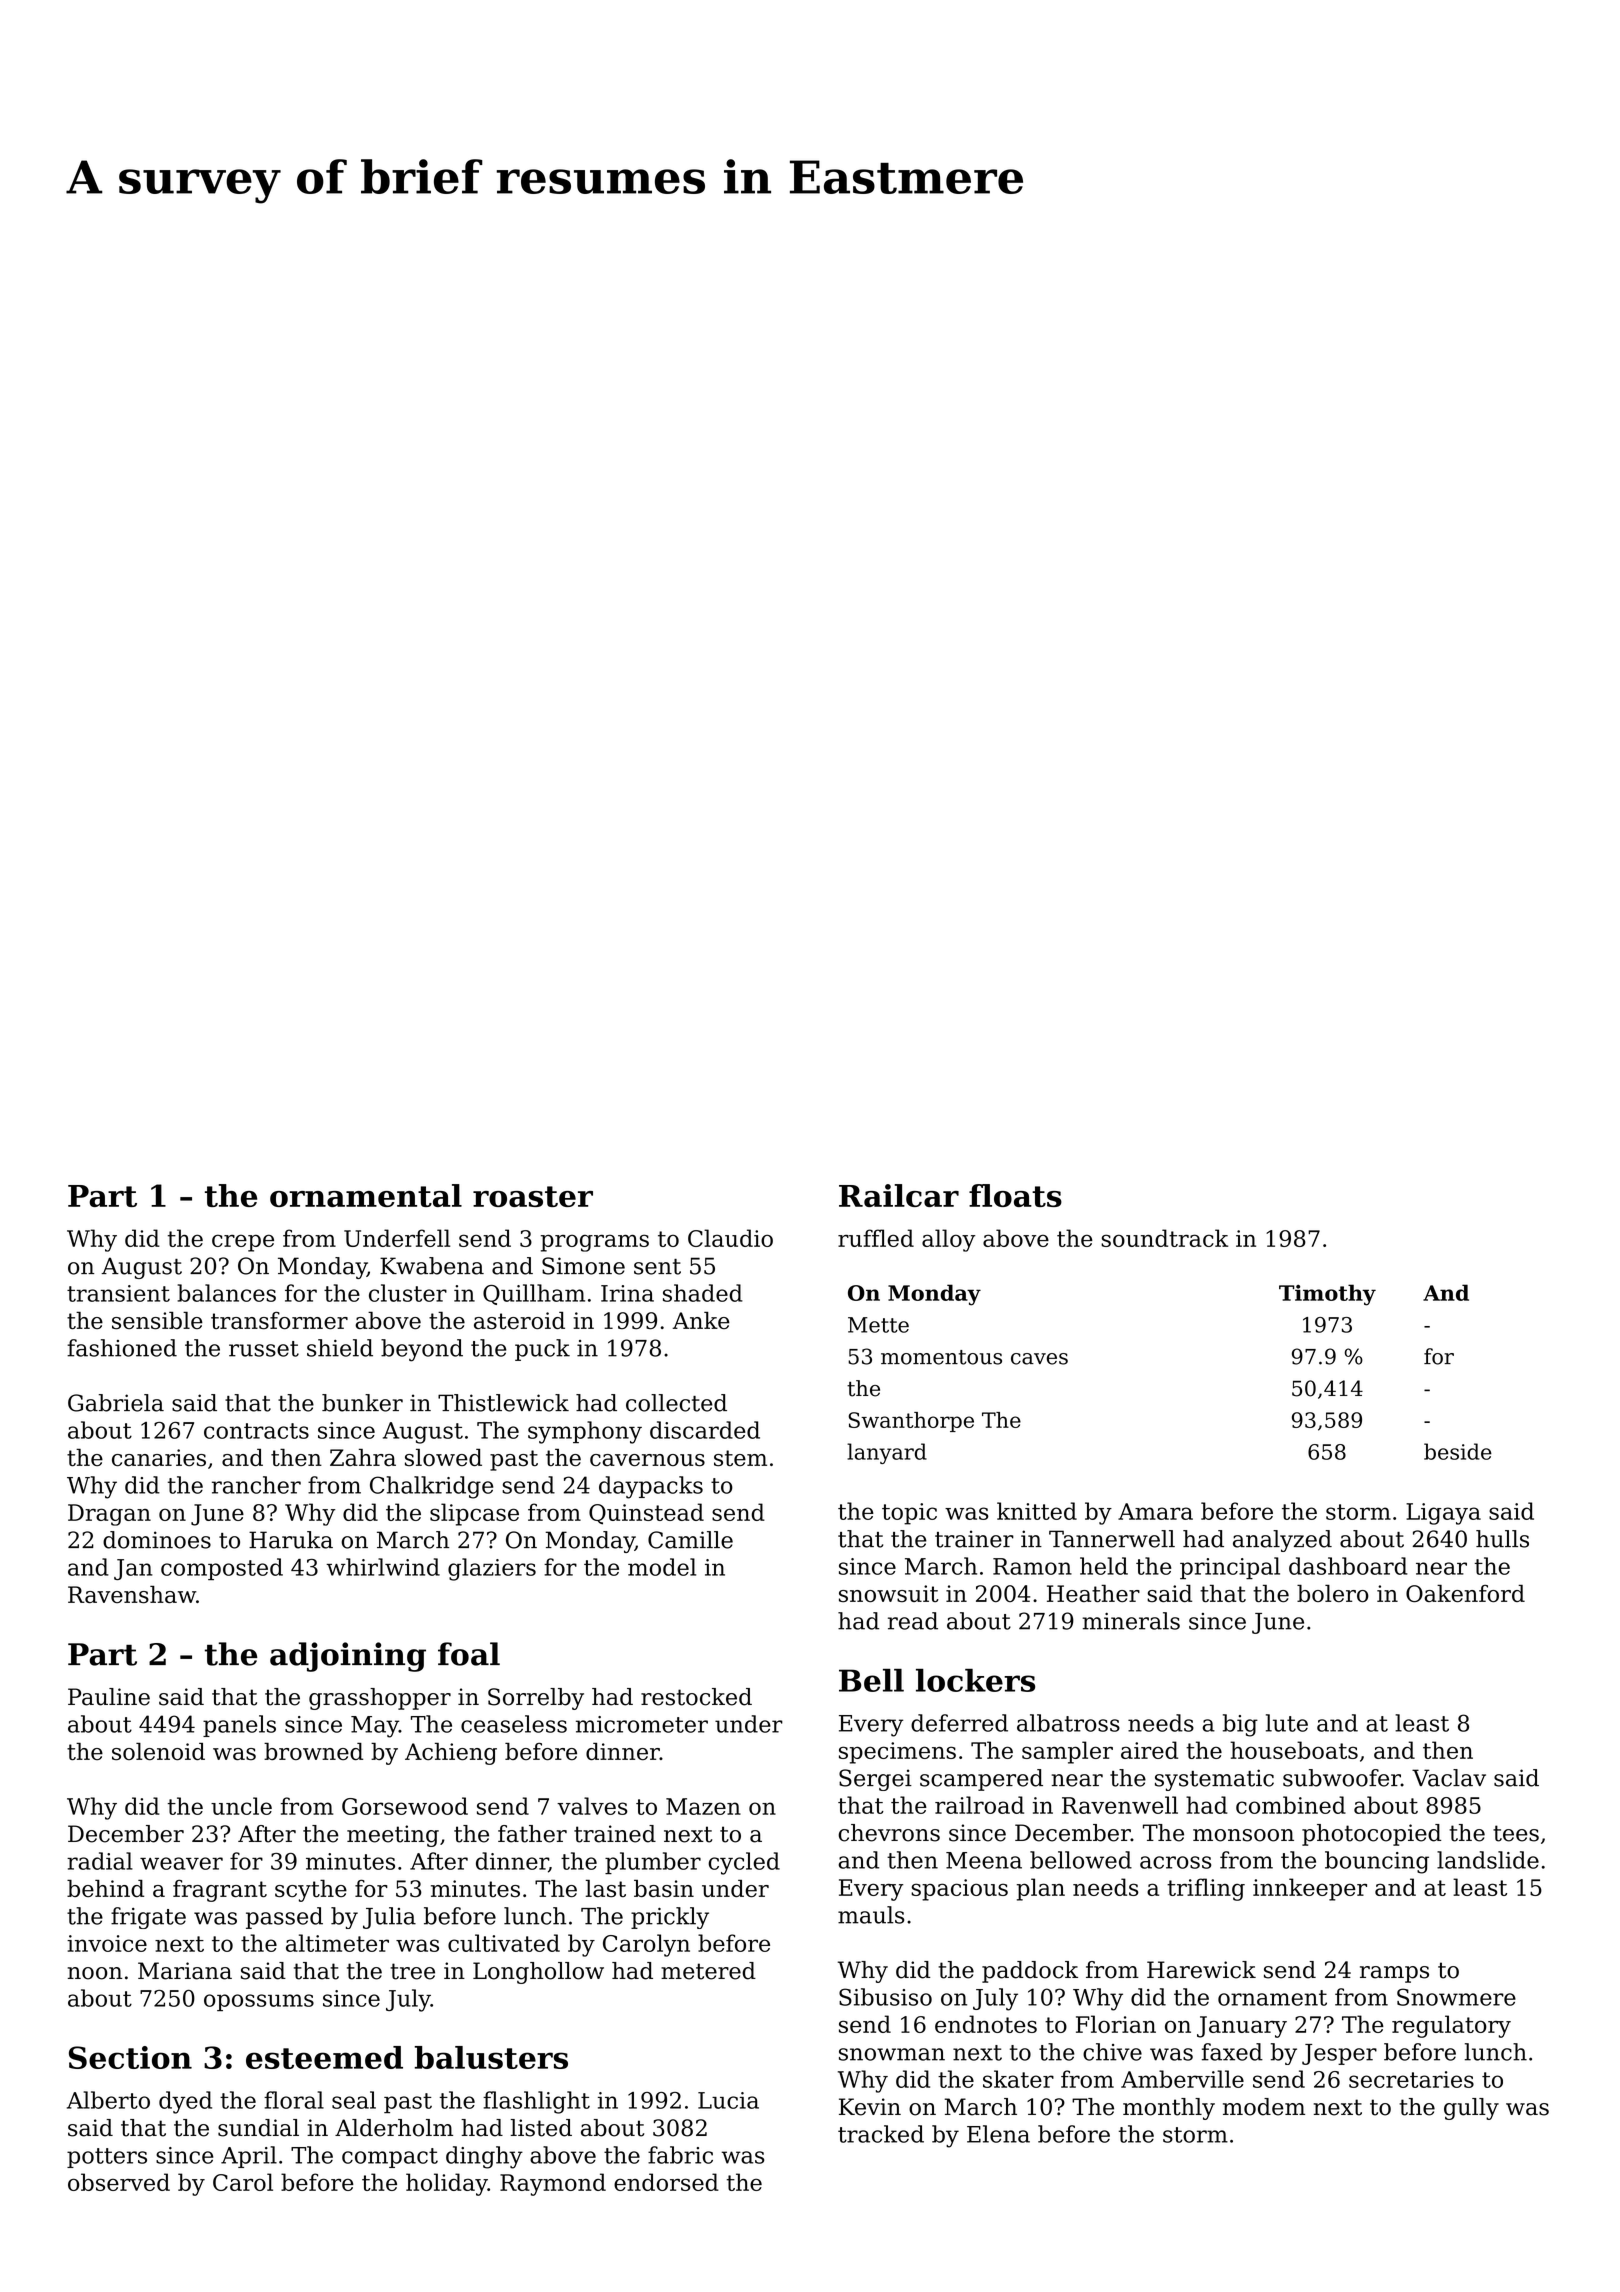 The height and width of the page is (2292, 1620). I want to click on slowed, so click(443, 1457).
